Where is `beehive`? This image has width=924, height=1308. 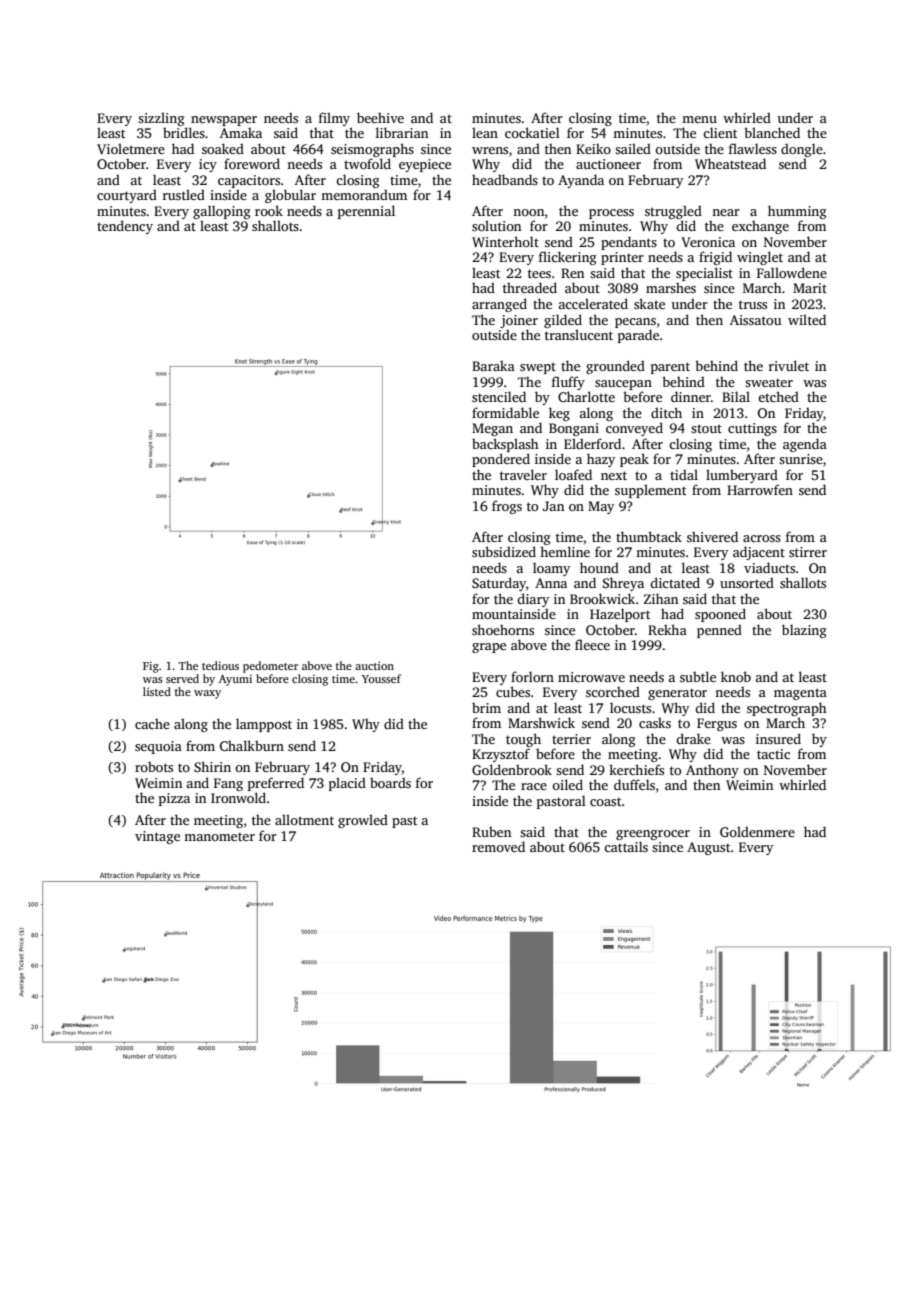 beehive is located at coordinates (380, 117).
